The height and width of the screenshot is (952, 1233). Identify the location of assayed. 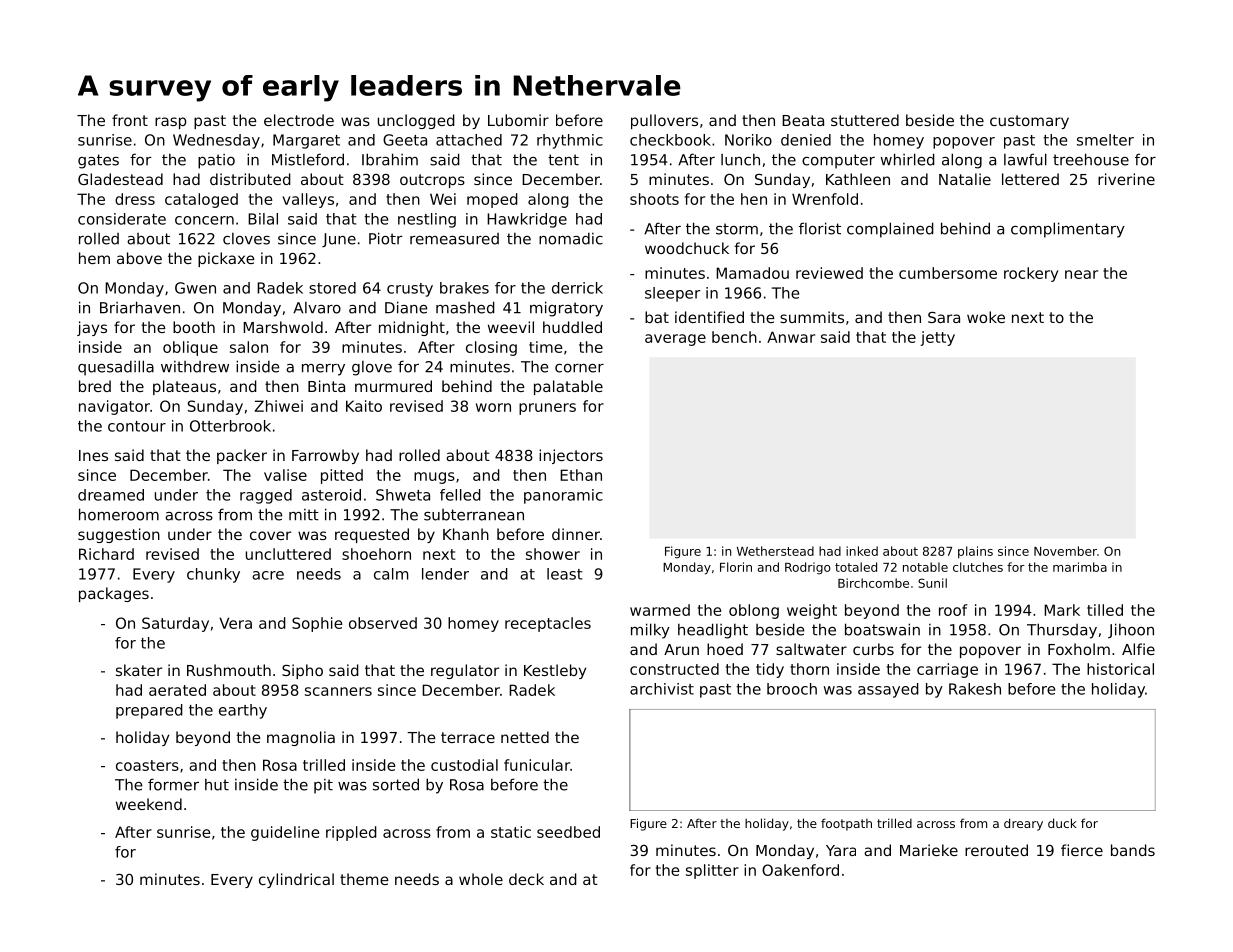
(888, 690).
